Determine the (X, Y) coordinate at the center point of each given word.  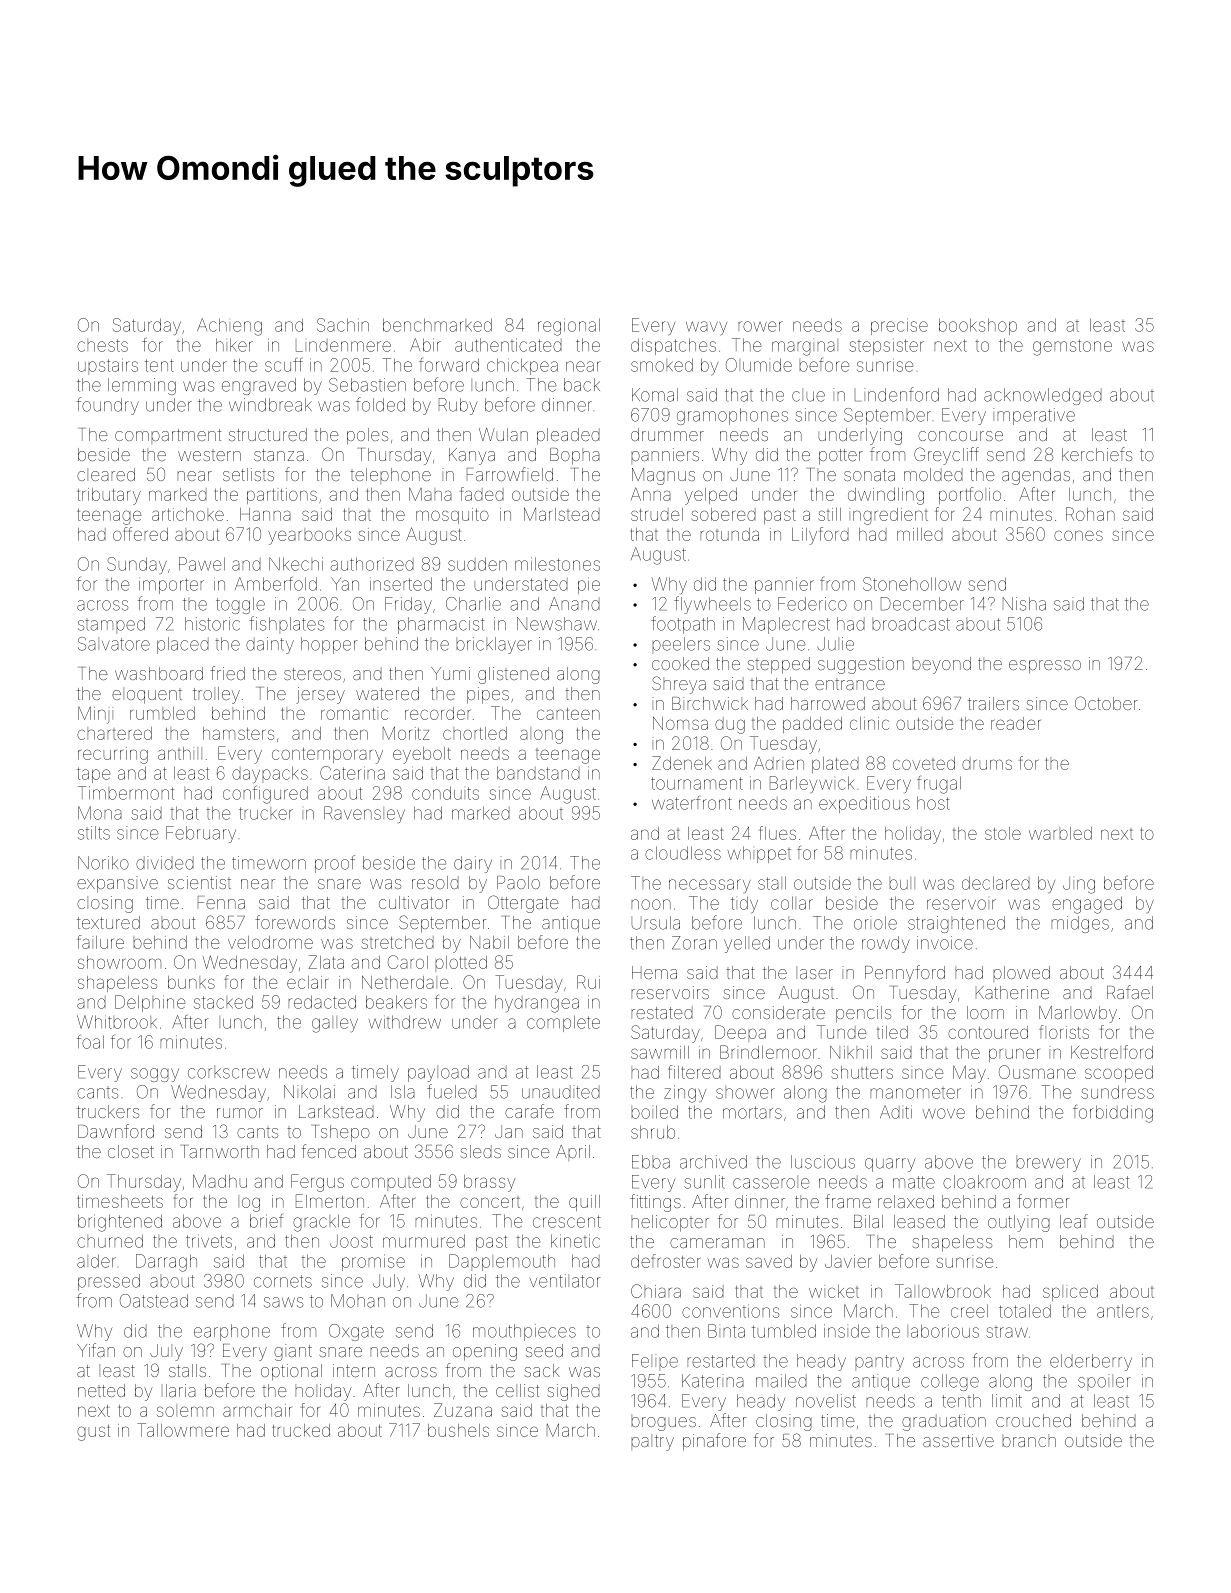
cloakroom (984, 1182)
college (950, 1382)
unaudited (561, 1092)
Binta (726, 1331)
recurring (113, 755)
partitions (282, 496)
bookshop (978, 326)
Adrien (779, 763)
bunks (191, 982)
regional (569, 327)
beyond (941, 665)
